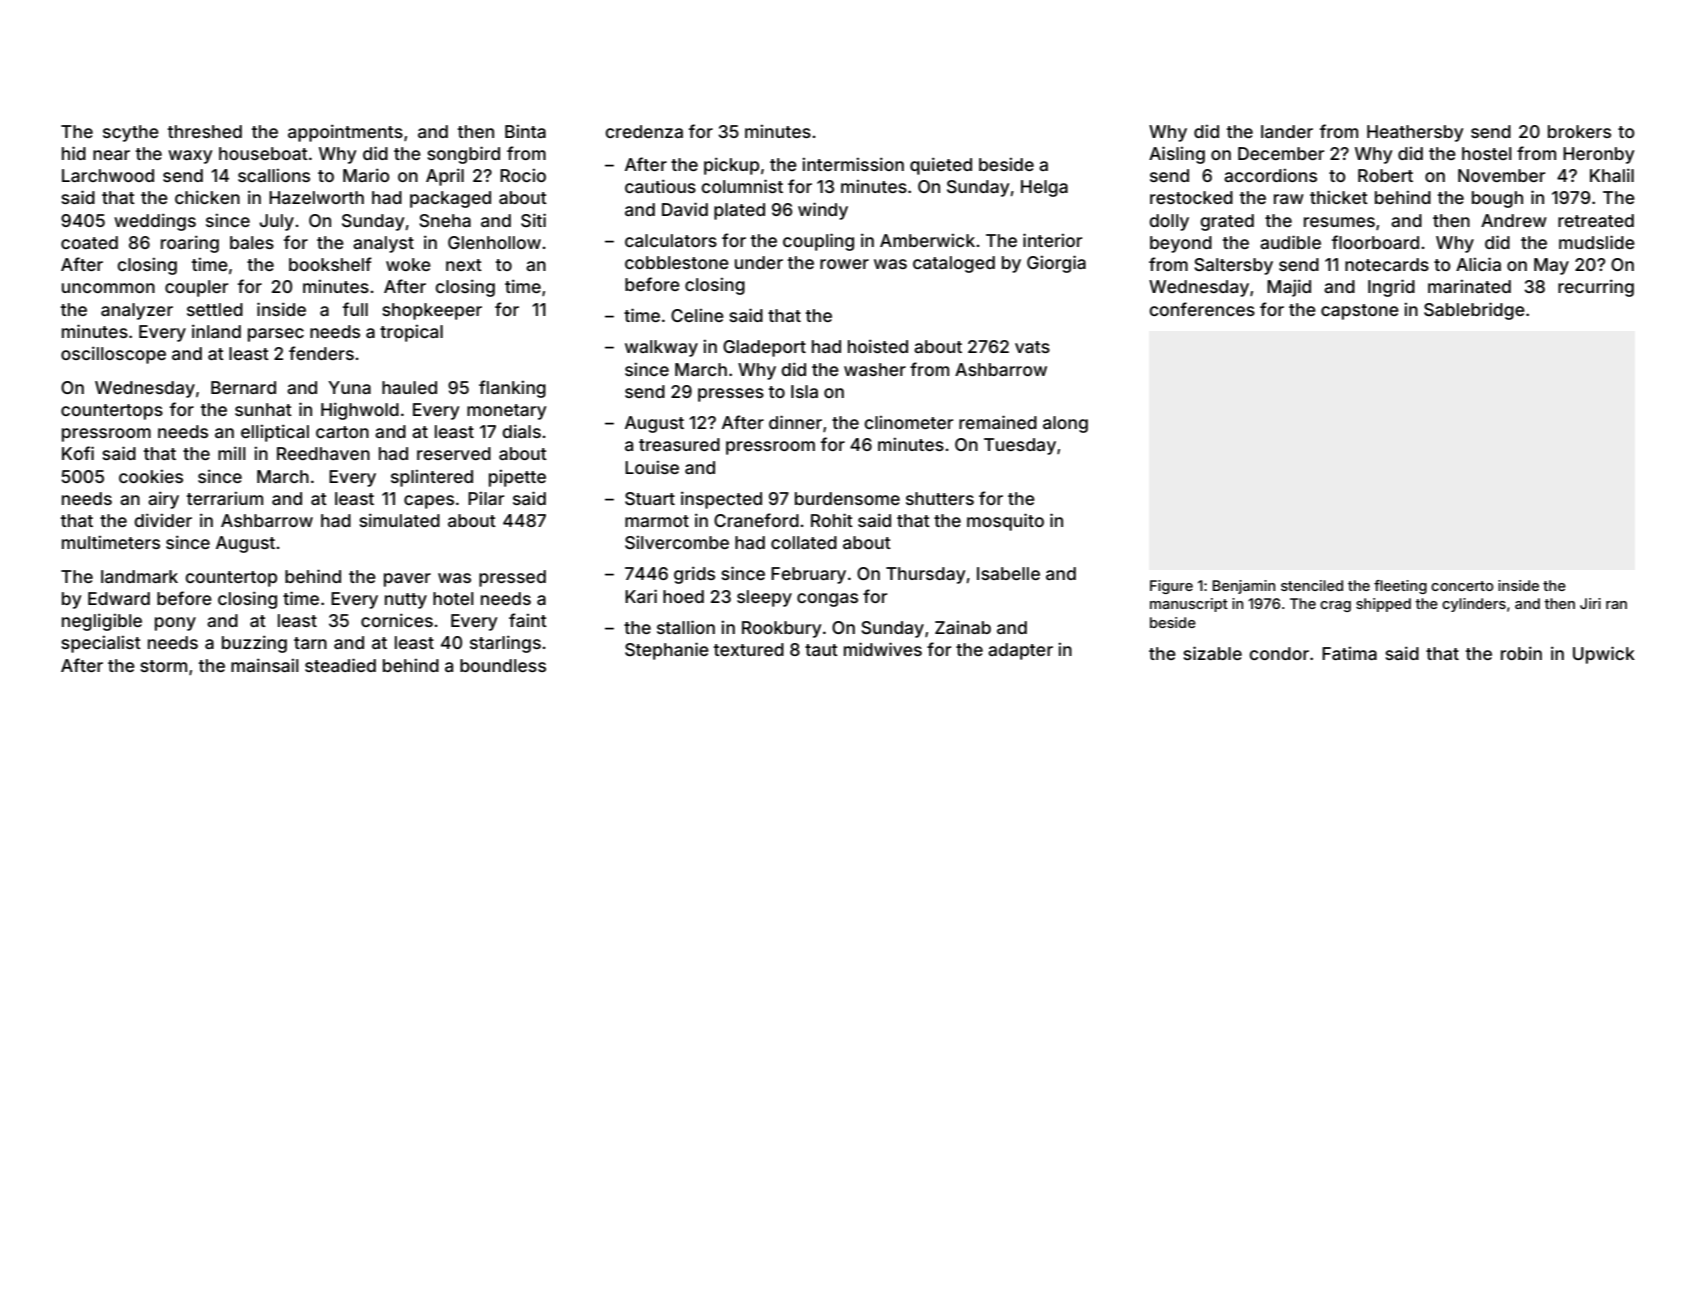  I want to click on fenders, so click(321, 353).
